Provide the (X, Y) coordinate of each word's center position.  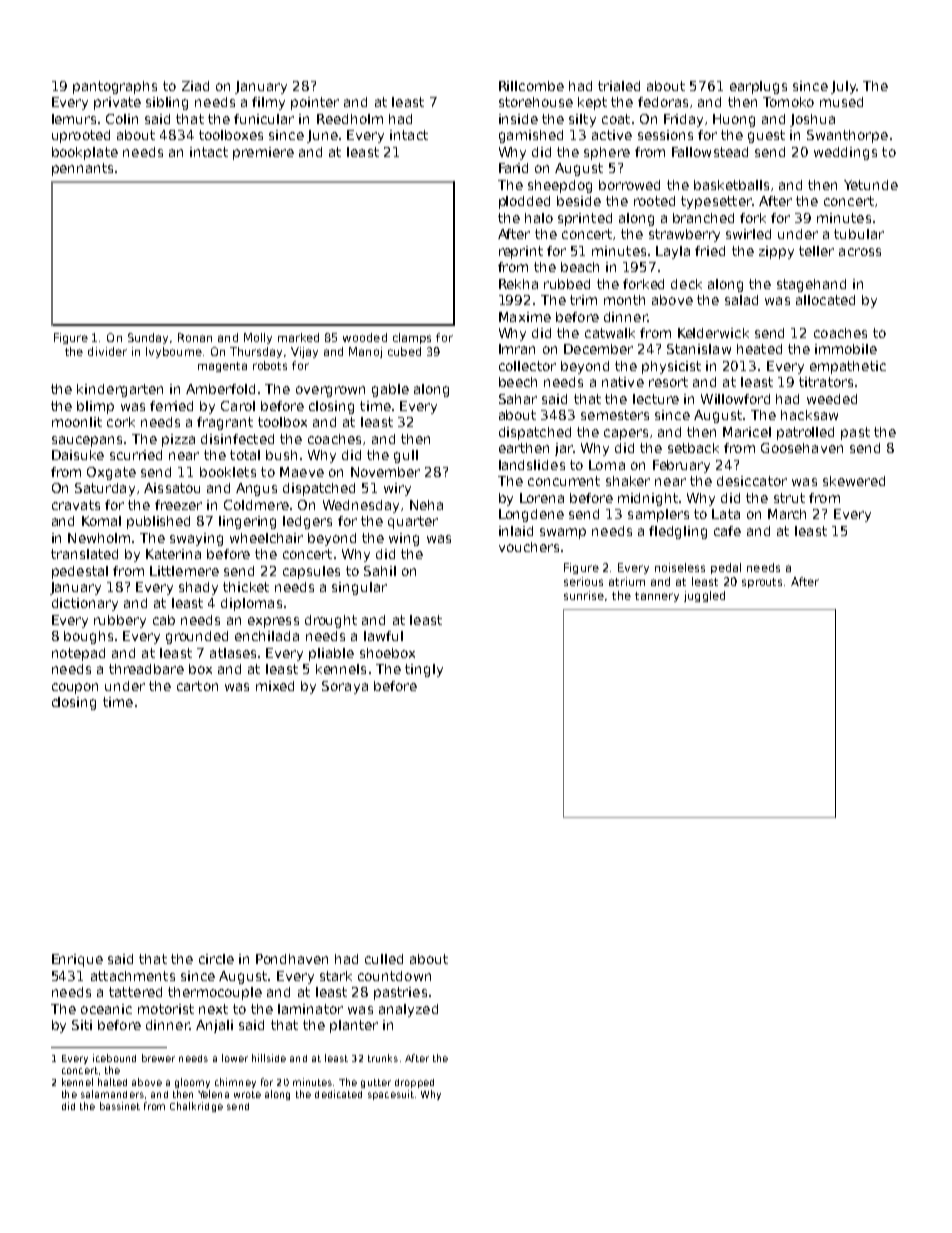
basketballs (731, 185)
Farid (513, 168)
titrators (826, 382)
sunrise (584, 595)
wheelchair (266, 538)
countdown (394, 976)
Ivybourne (174, 352)
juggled (704, 596)
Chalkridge (196, 1107)
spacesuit (391, 1095)
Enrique (77, 960)
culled (384, 959)
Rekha (518, 284)
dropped (414, 1083)
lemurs (74, 119)
